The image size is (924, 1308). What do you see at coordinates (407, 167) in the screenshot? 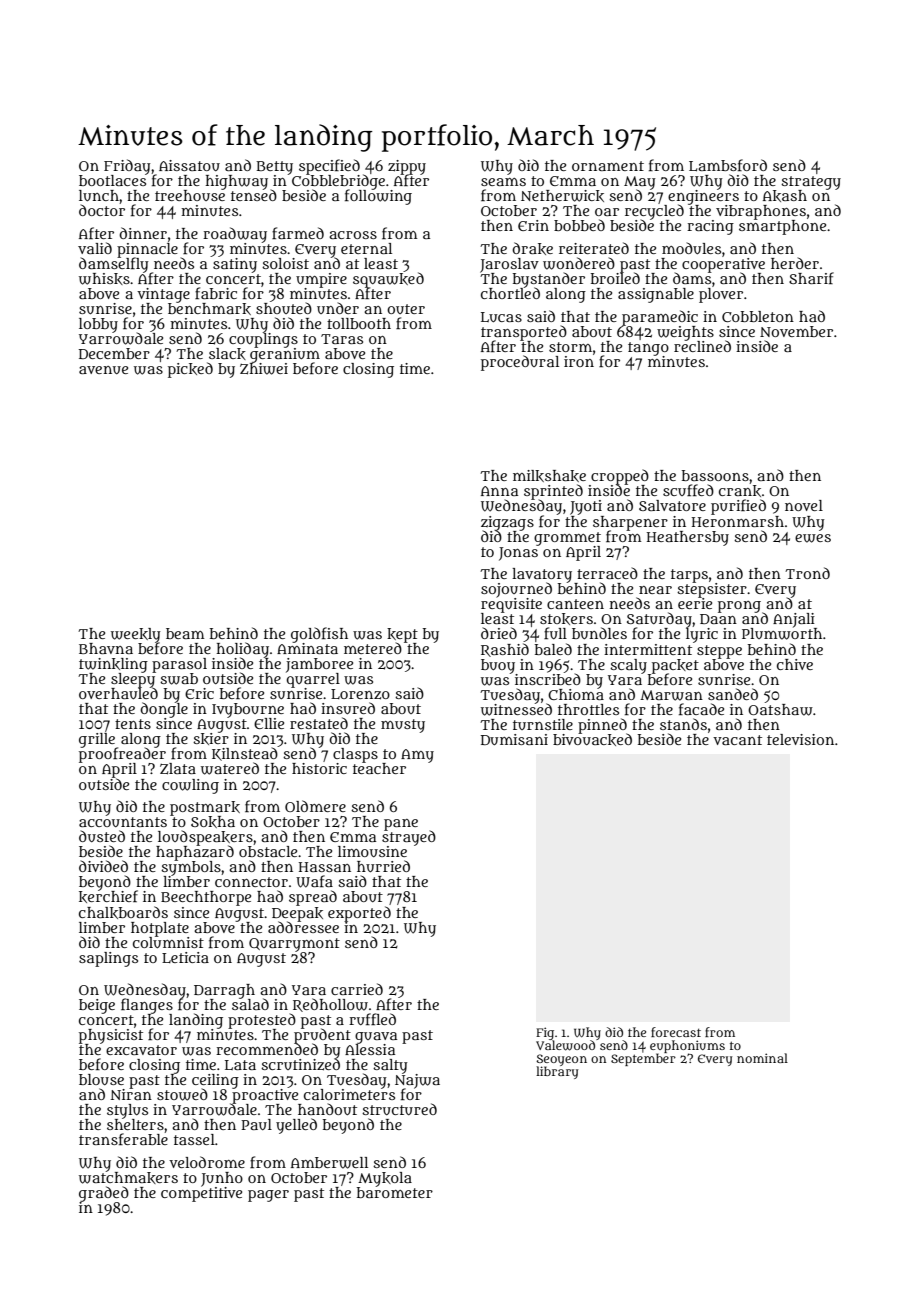
I see `zippy` at bounding box center [407, 167].
